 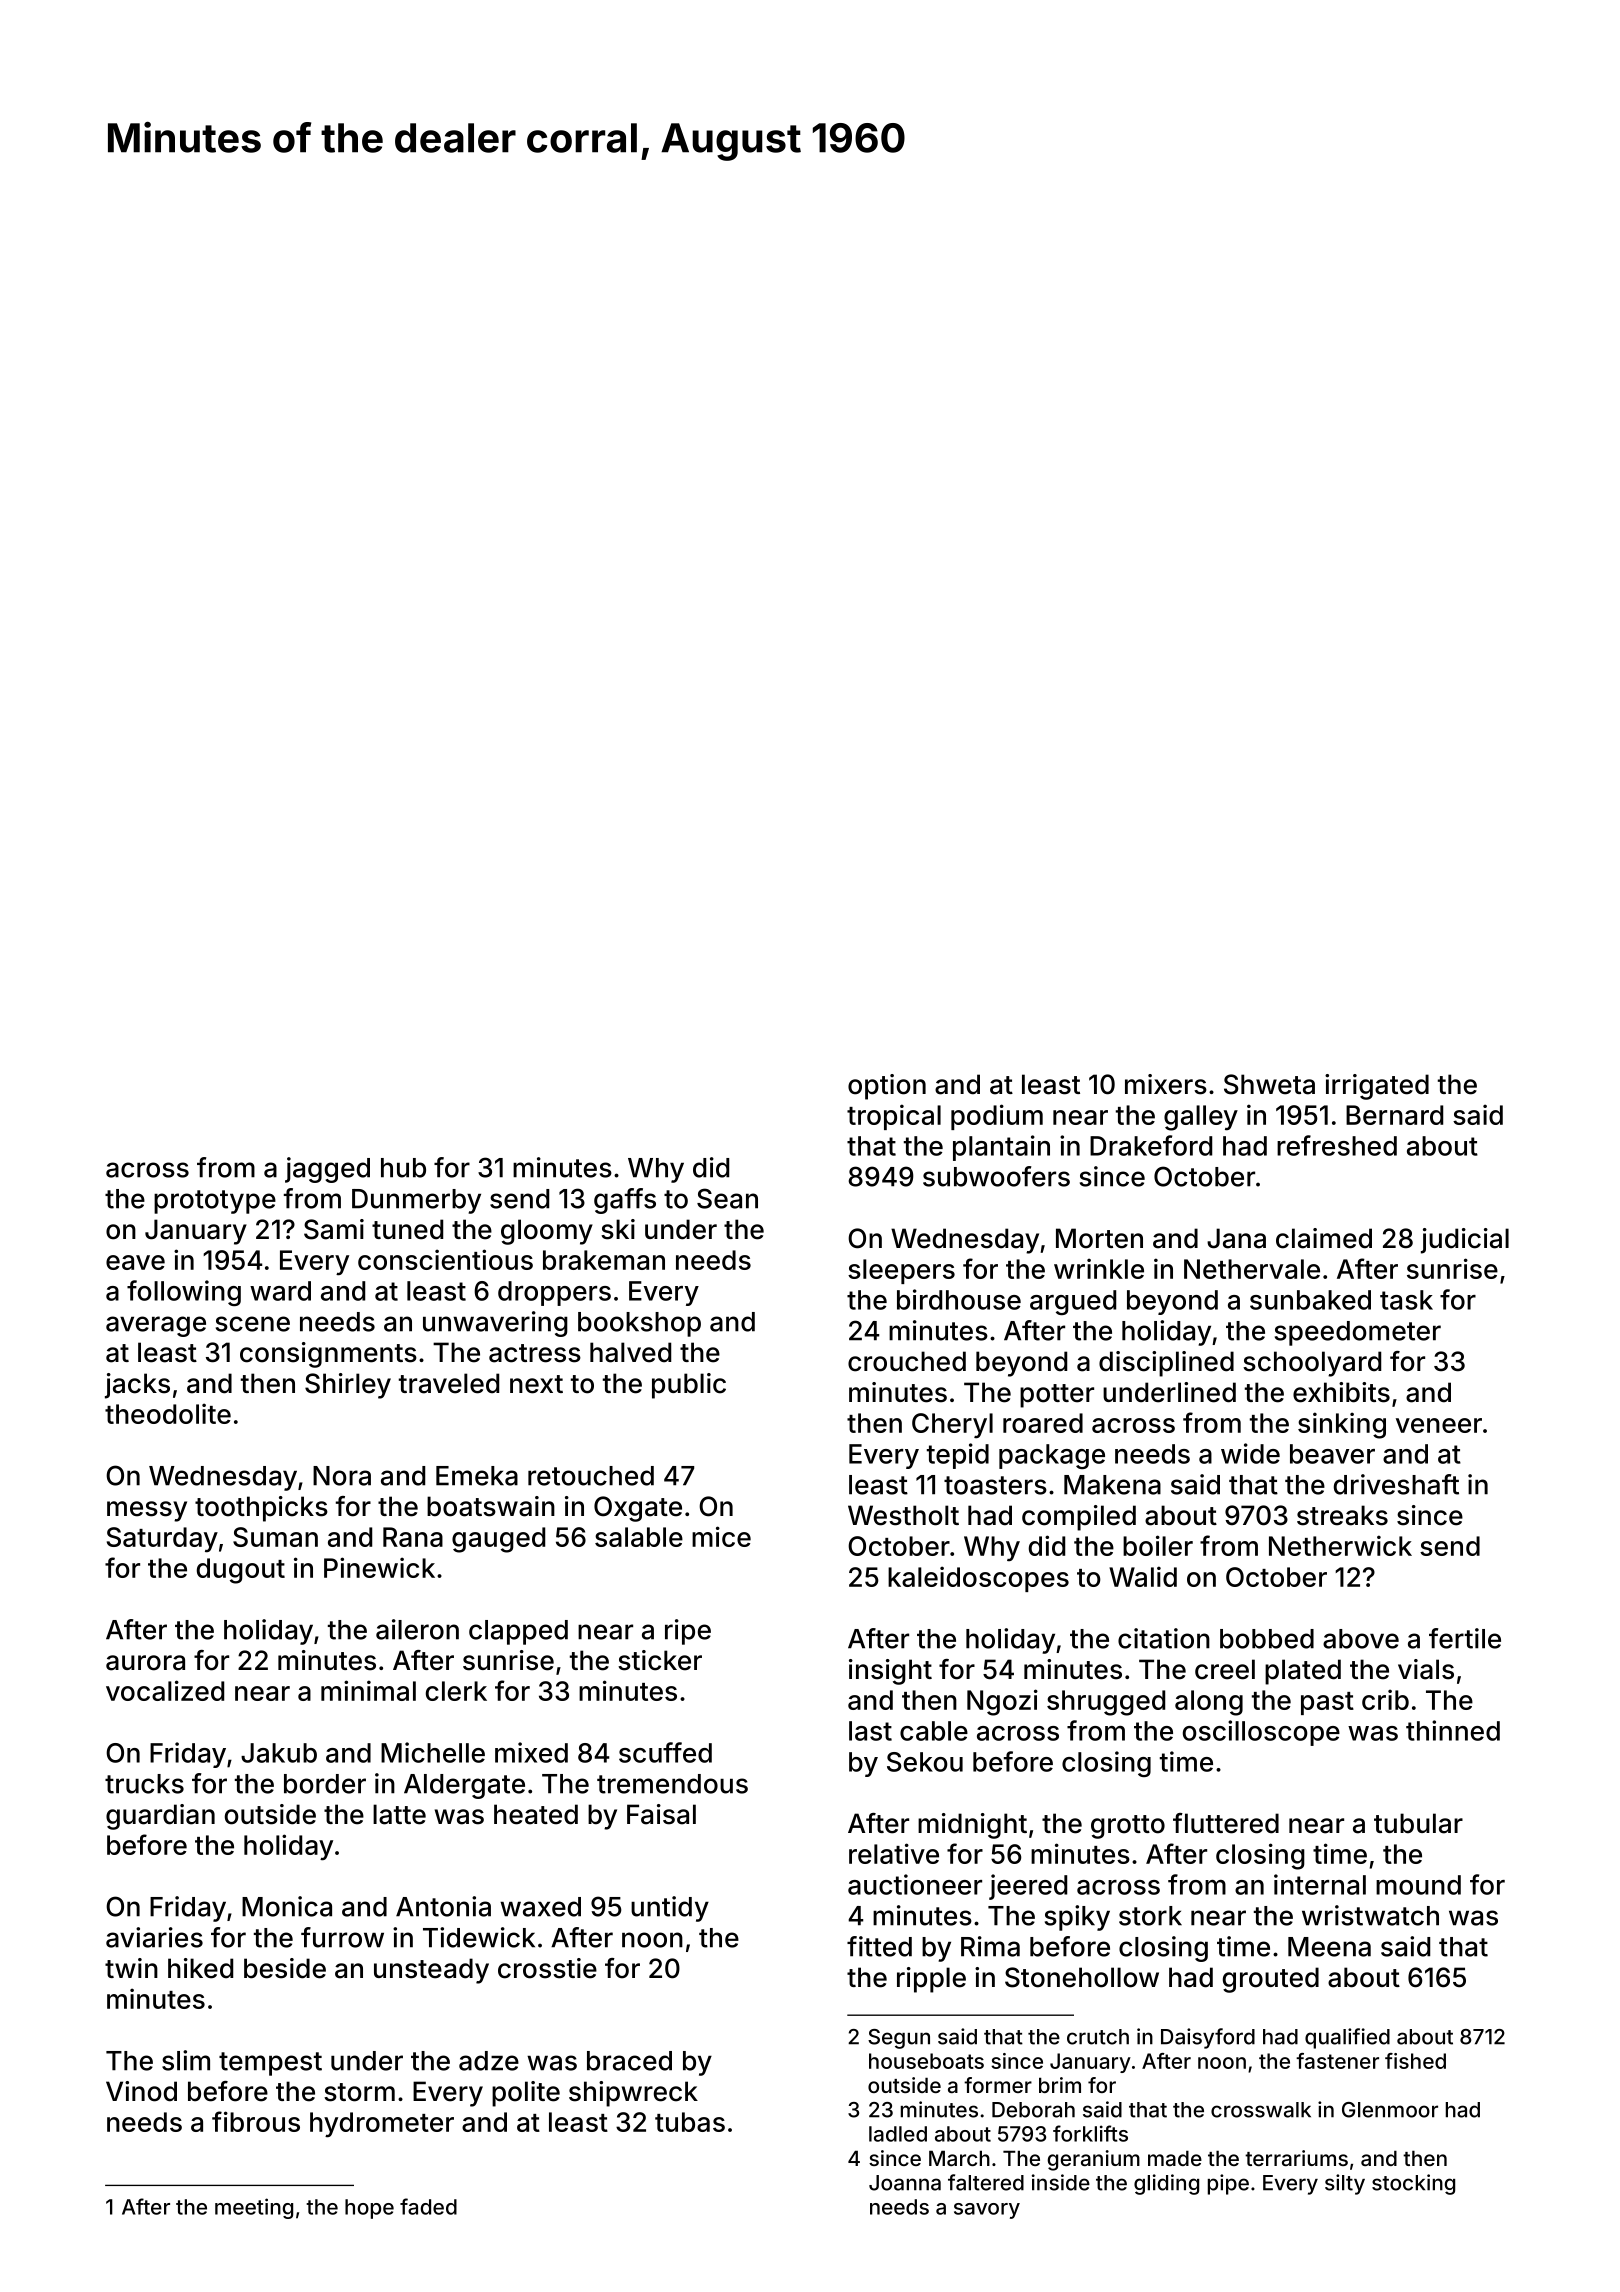 I want to click on exhibits, so click(x=1341, y=1392).
